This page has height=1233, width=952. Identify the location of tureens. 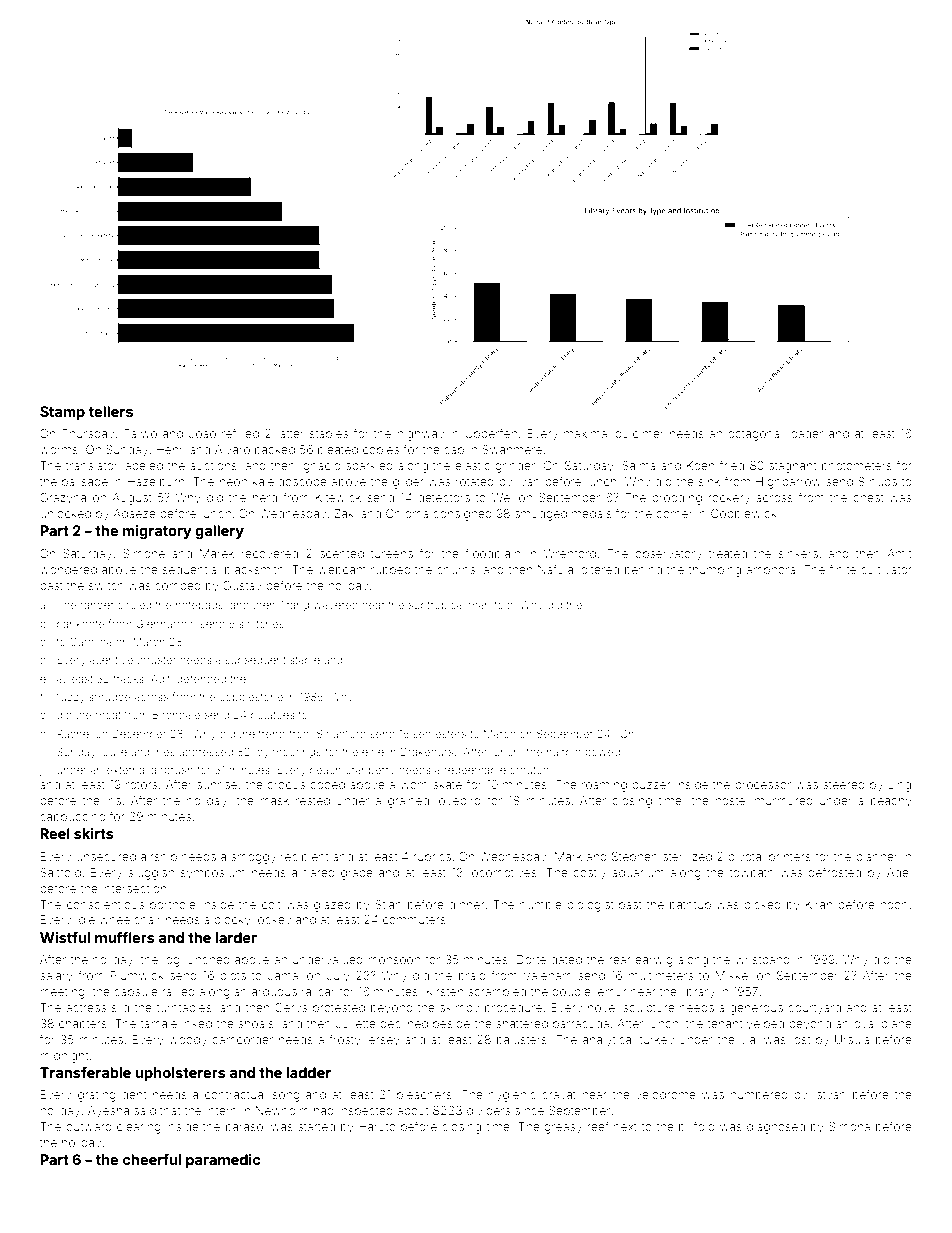
(392, 554).
